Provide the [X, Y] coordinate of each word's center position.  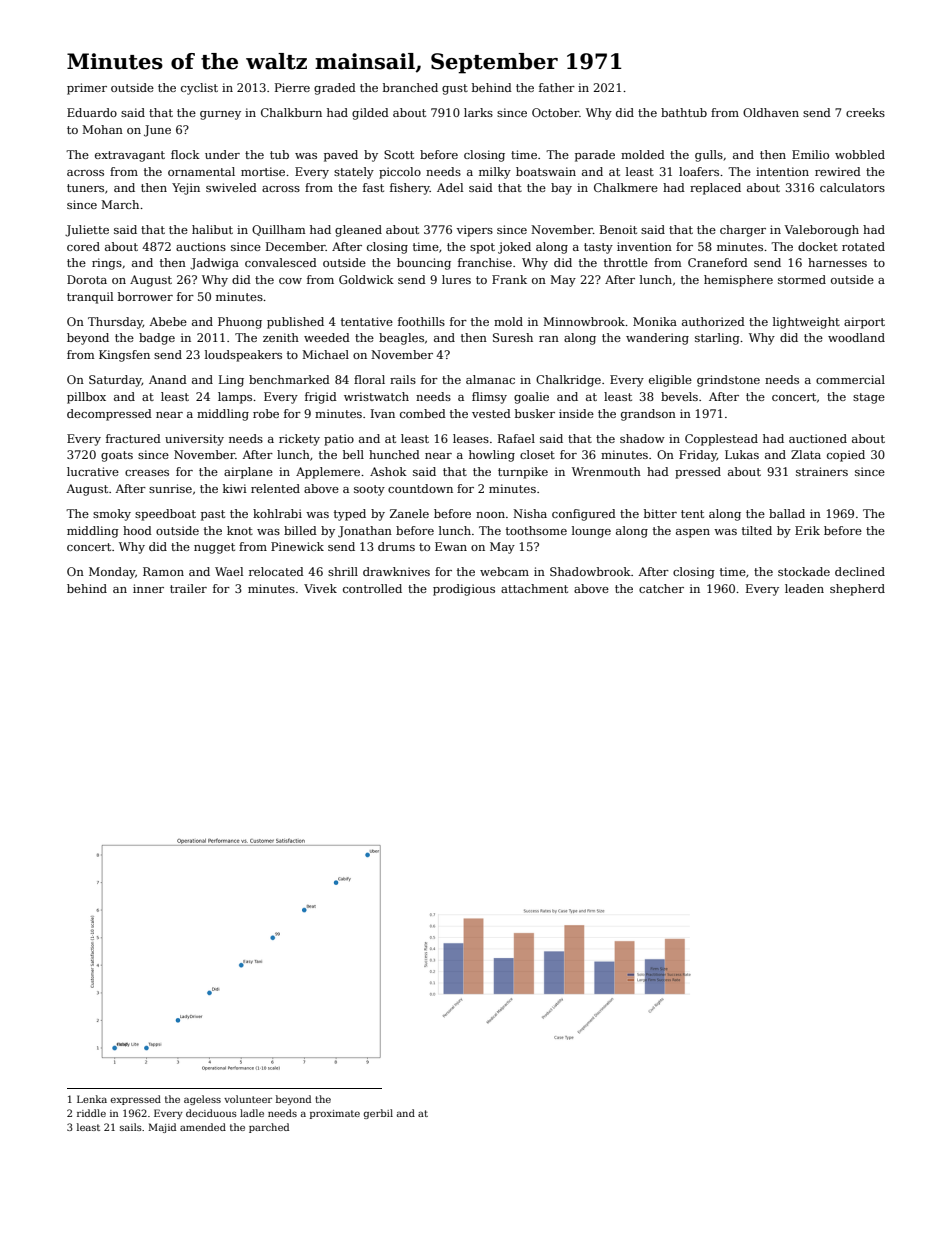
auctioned [818, 438]
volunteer [248, 1099]
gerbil [378, 1114]
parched [269, 1128]
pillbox [86, 398]
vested [491, 413]
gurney [220, 115]
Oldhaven [771, 112]
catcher [661, 588]
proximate [335, 1114]
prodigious [464, 590]
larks [478, 112]
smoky [112, 515]
